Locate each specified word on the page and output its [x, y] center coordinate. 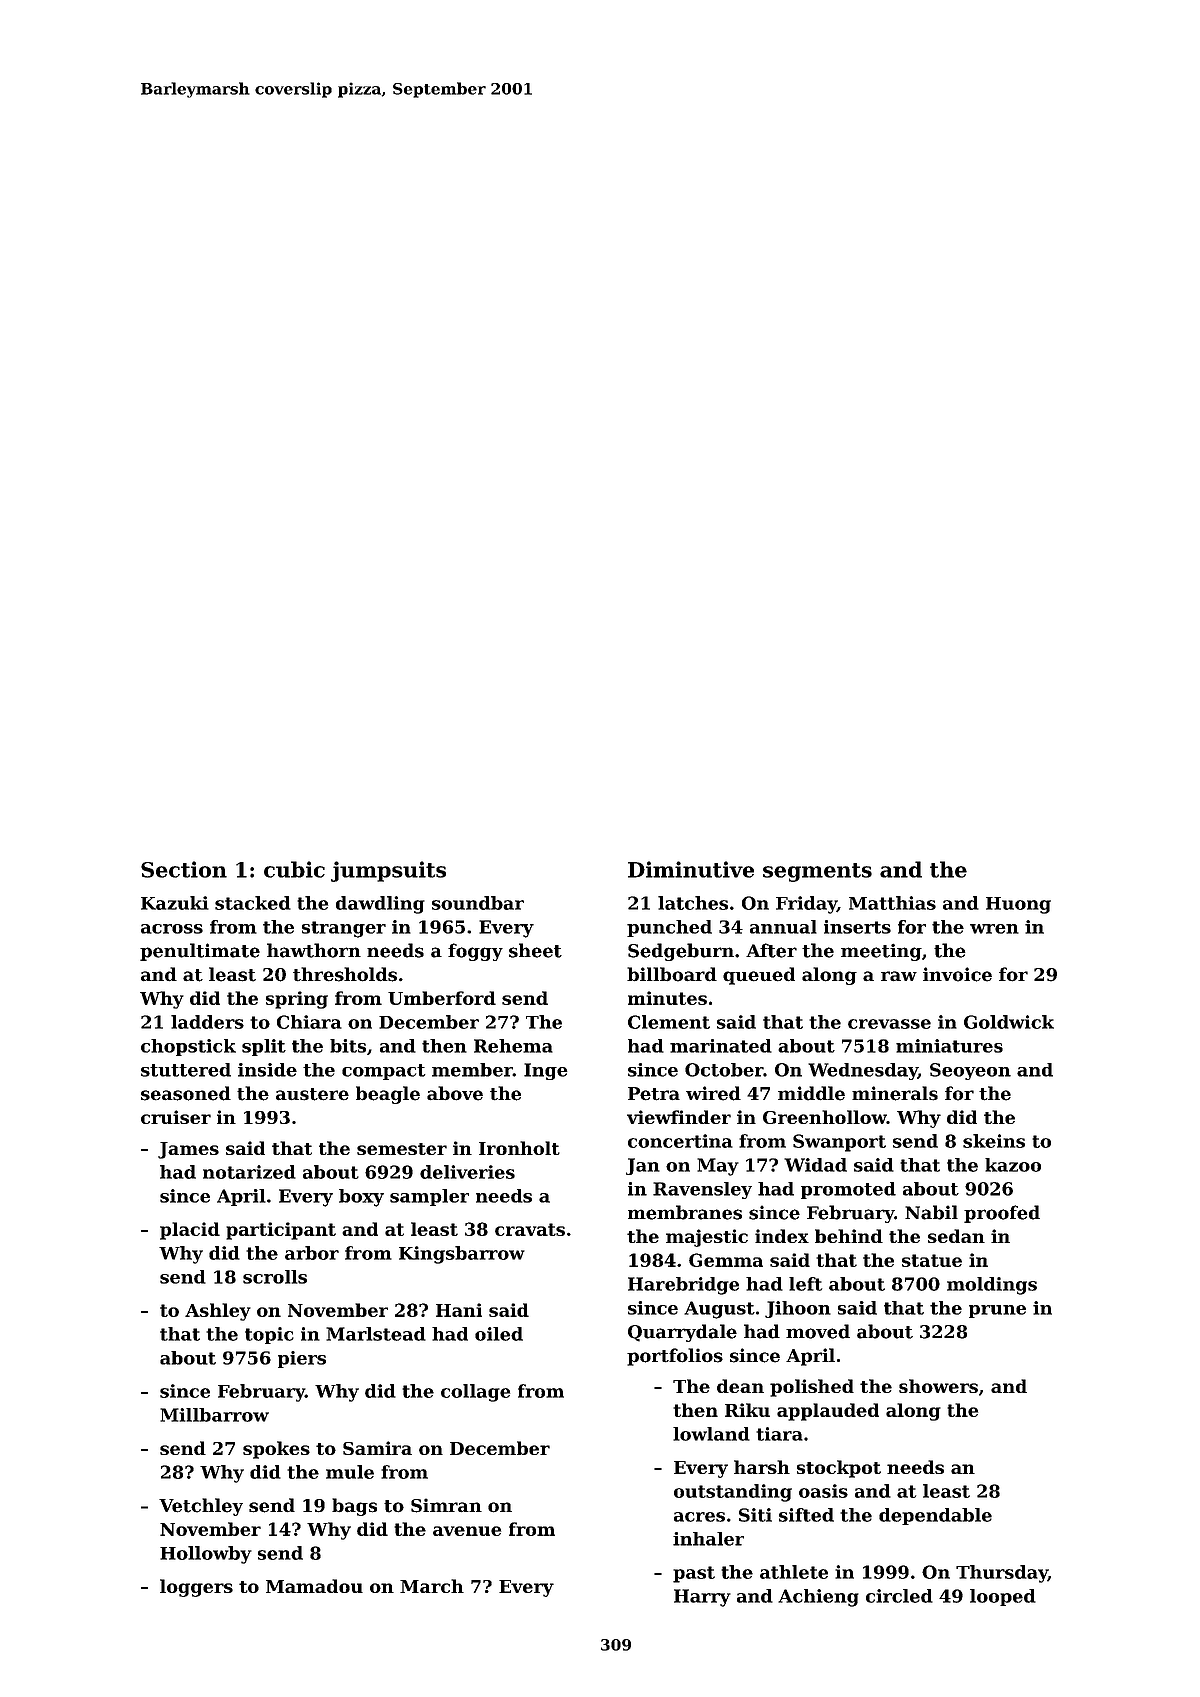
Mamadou [314, 1586]
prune [997, 1311]
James [188, 1150]
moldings [992, 1286]
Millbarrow [214, 1415]
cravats [530, 1229]
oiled [499, 1334]
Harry [702, 1598]
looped [1003, 1597]
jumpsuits [388, 871]
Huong [1018, 905]
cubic [294, 869]
